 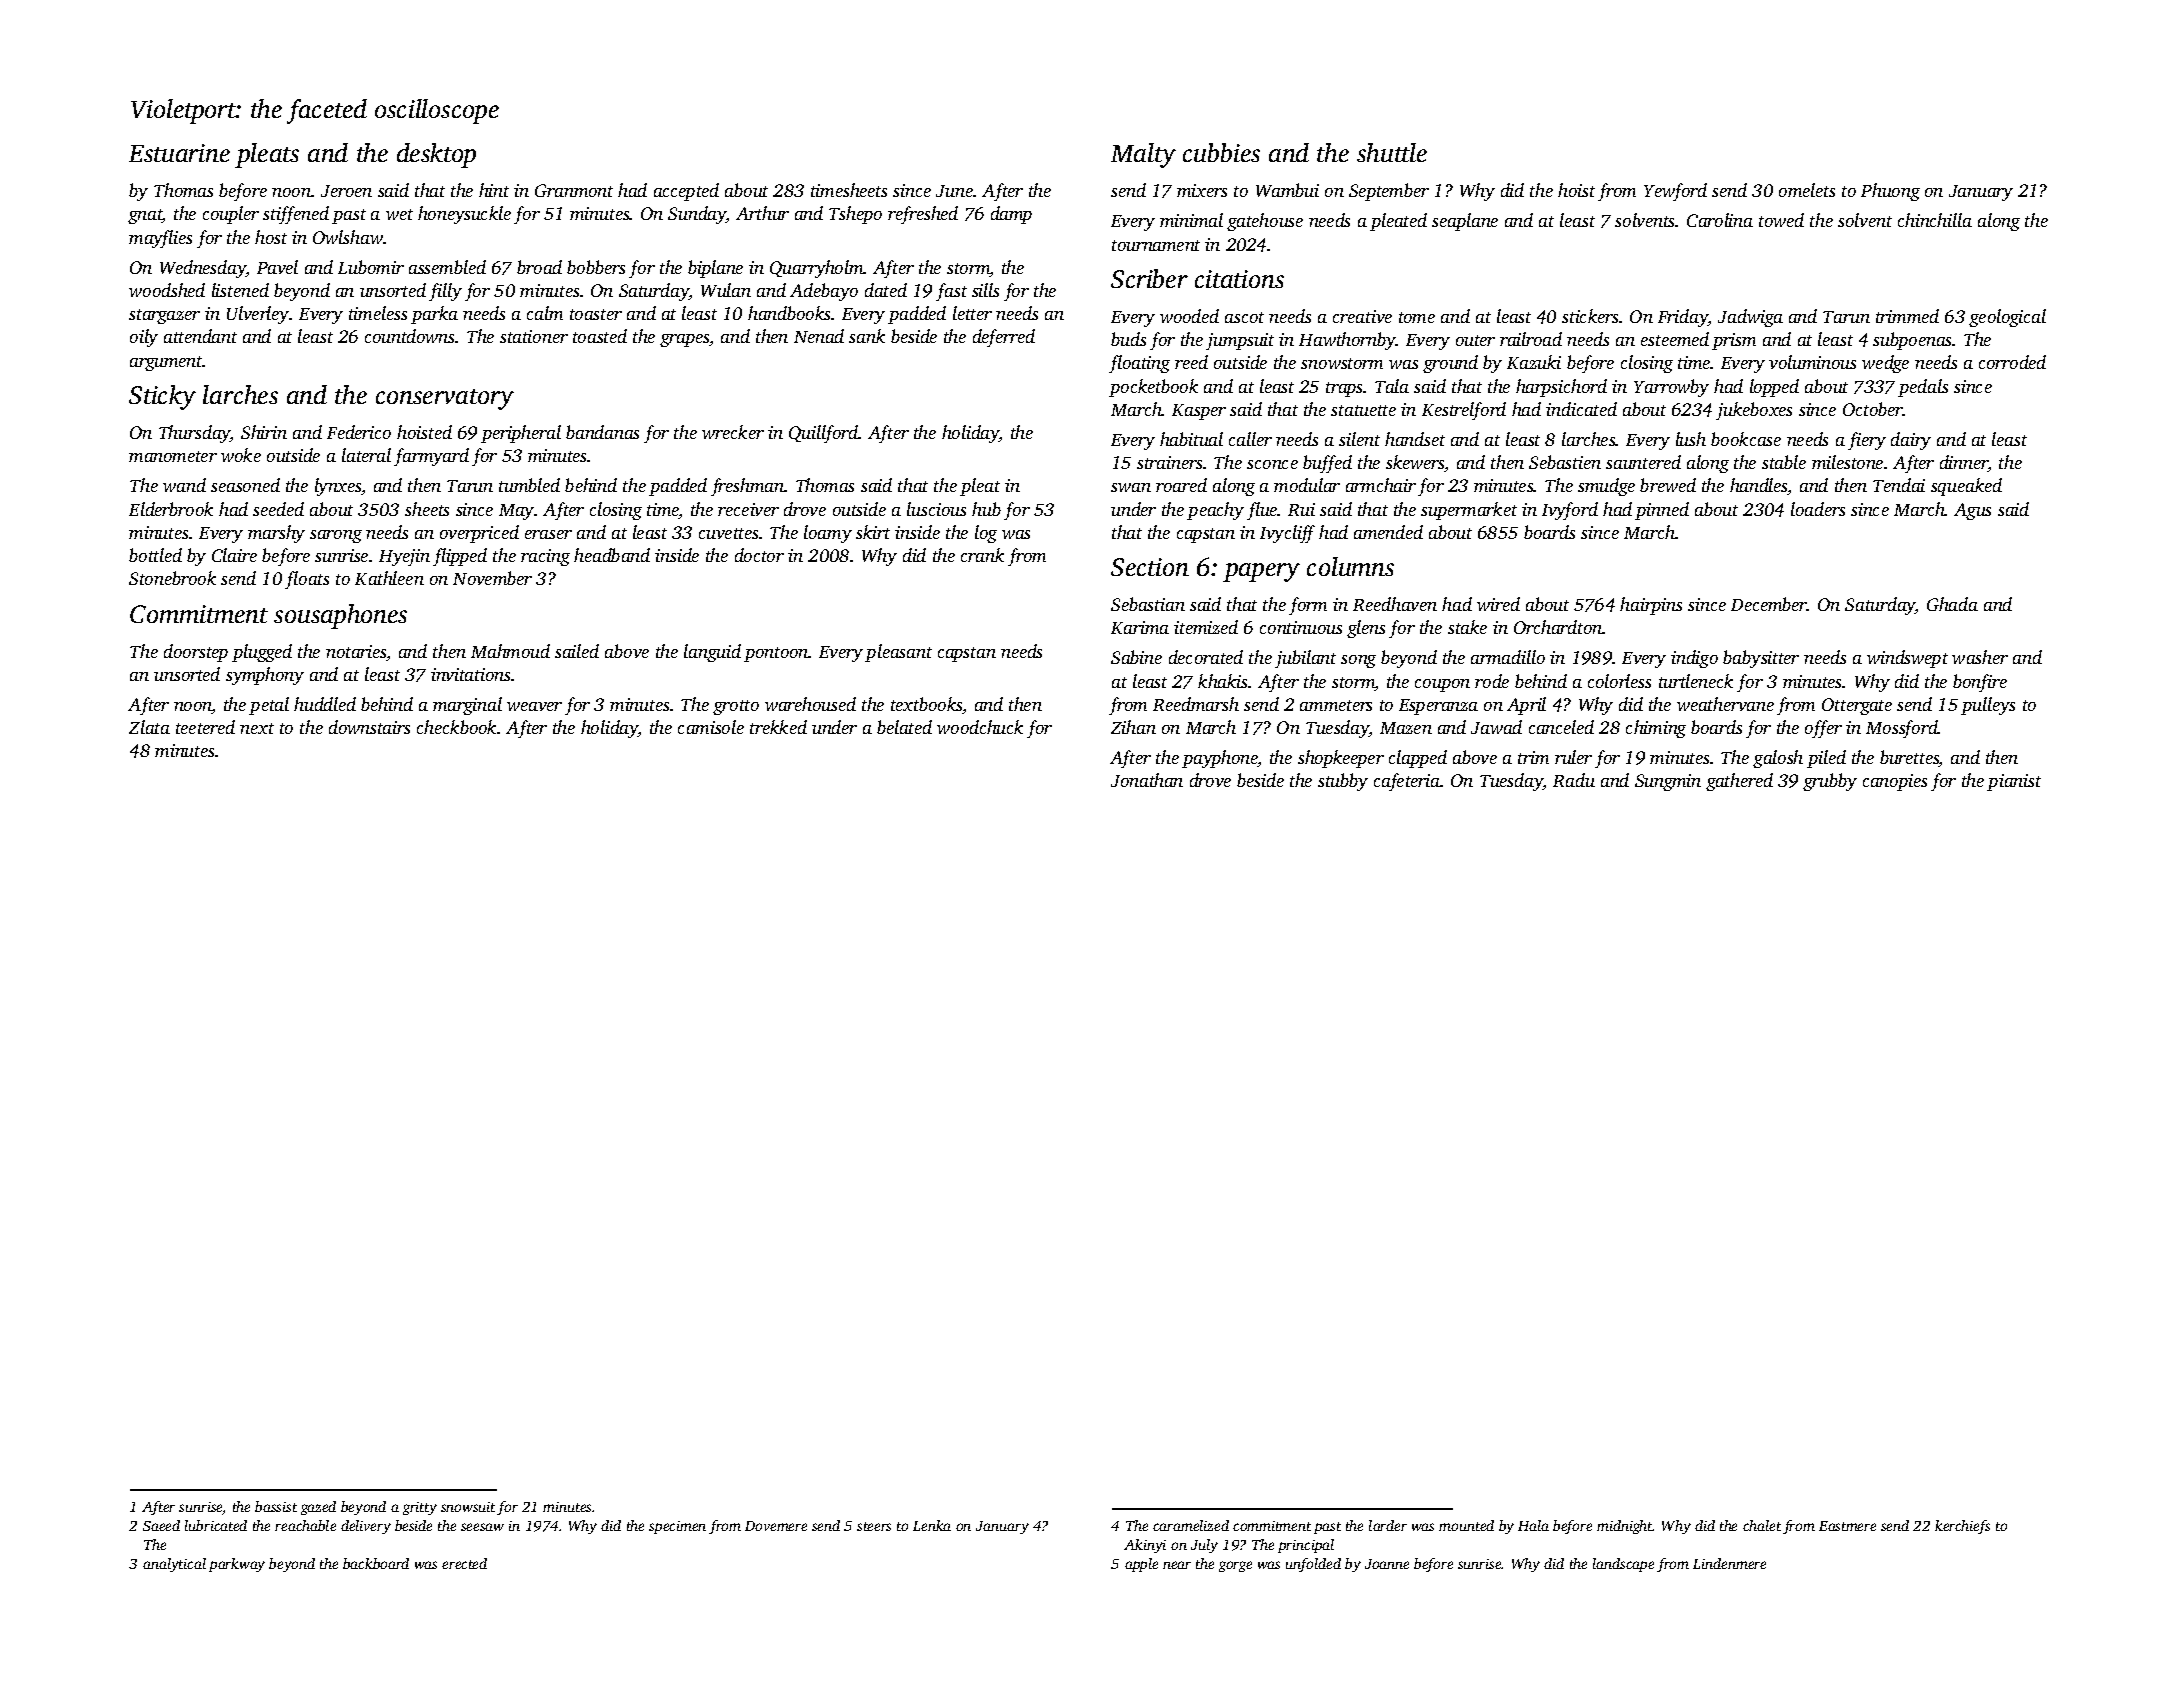 What do you see at coordinates (155, 555) in the image?
I see `bottled` at bounding box center [155, 555].
